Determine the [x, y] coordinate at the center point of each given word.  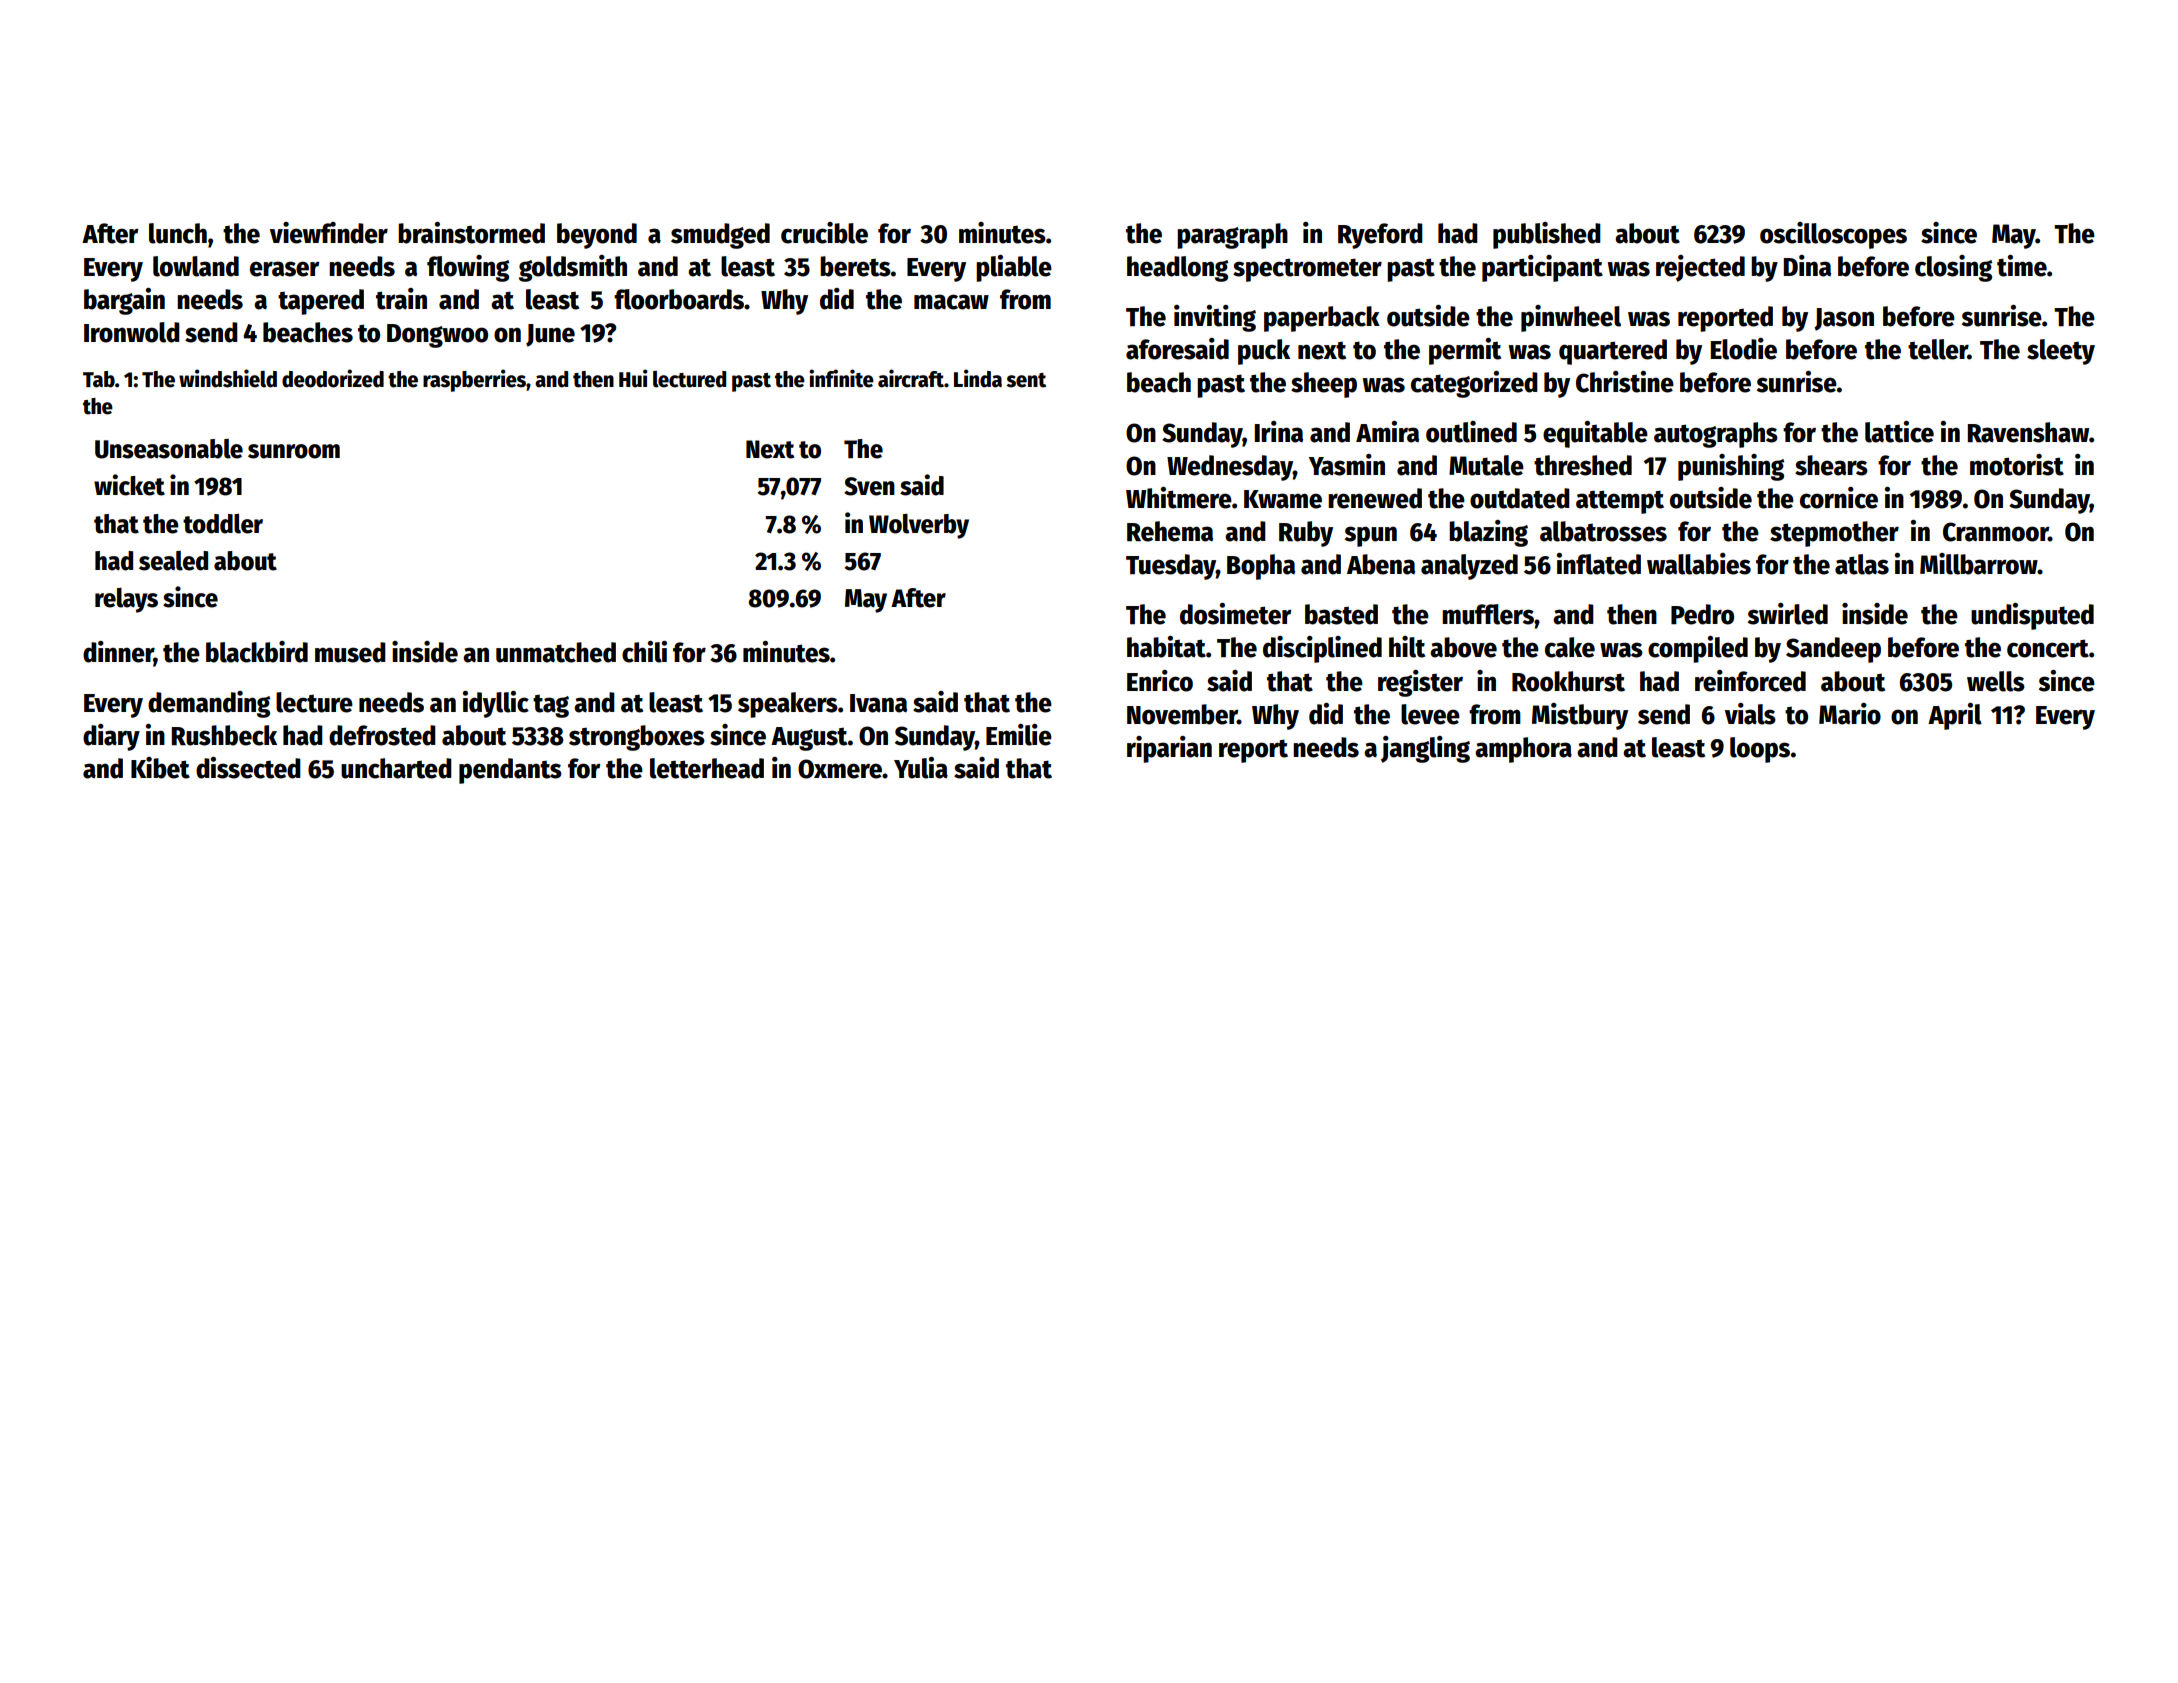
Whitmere [1179, 498]
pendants [510, 771]
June [550, 335]
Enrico [1160, 681]
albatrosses [1603, 531]
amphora [1523, 750]
